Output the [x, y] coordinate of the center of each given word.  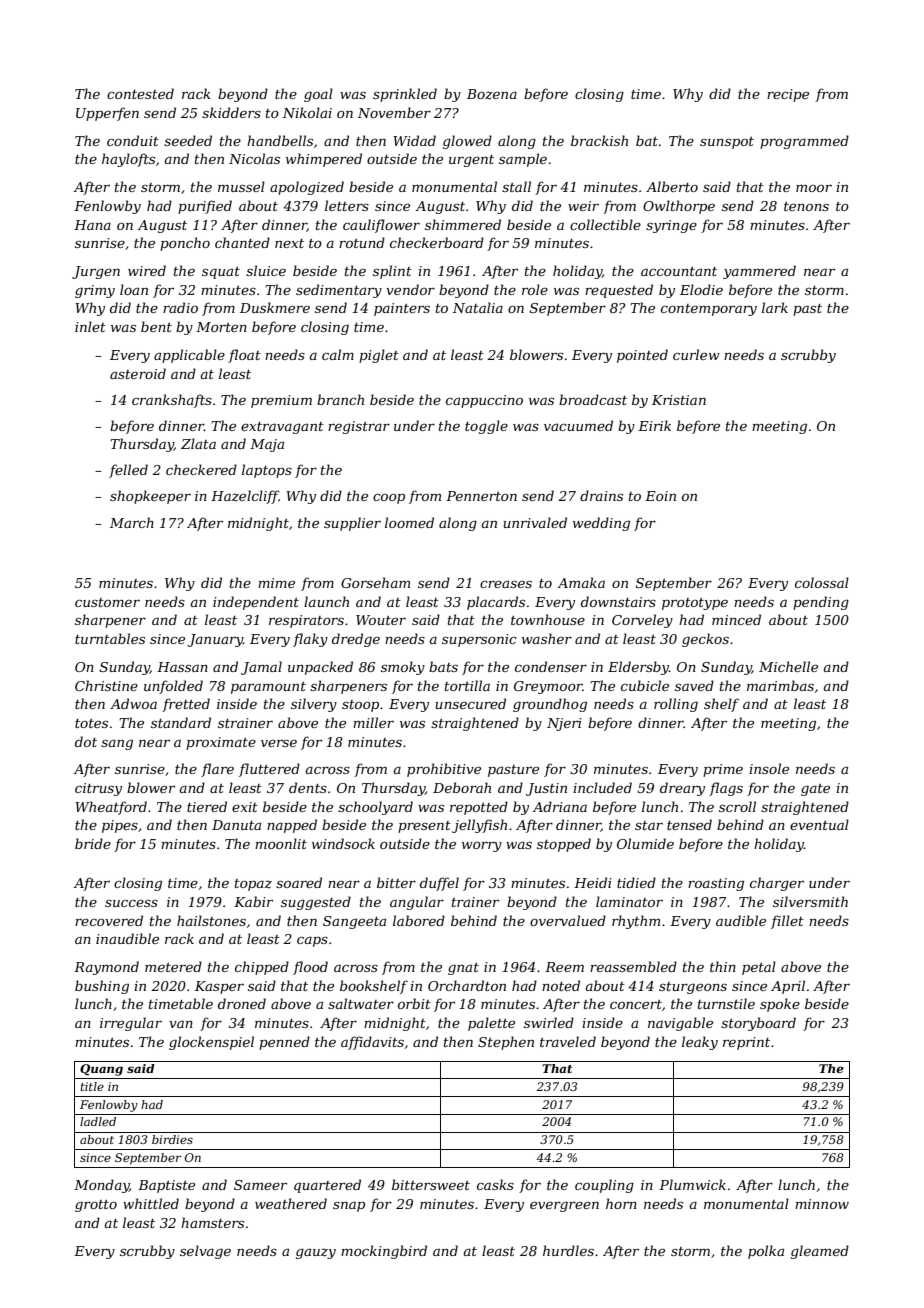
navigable [680, 1024]
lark [775, 307]
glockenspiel [211, 1043]
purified [205, 207]
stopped [564, 845]
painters [402, 309]
